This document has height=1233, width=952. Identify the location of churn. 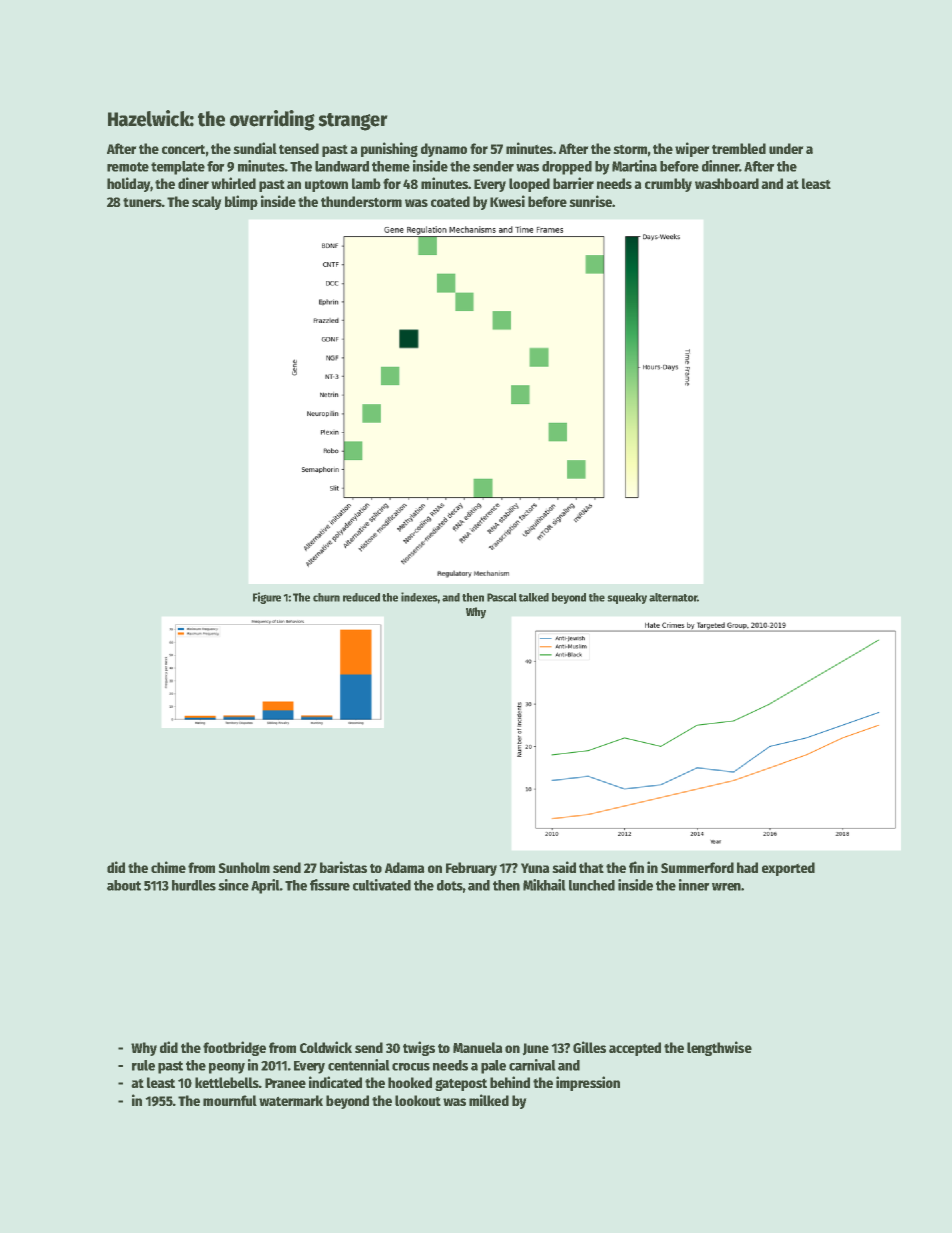
(326, 597).
